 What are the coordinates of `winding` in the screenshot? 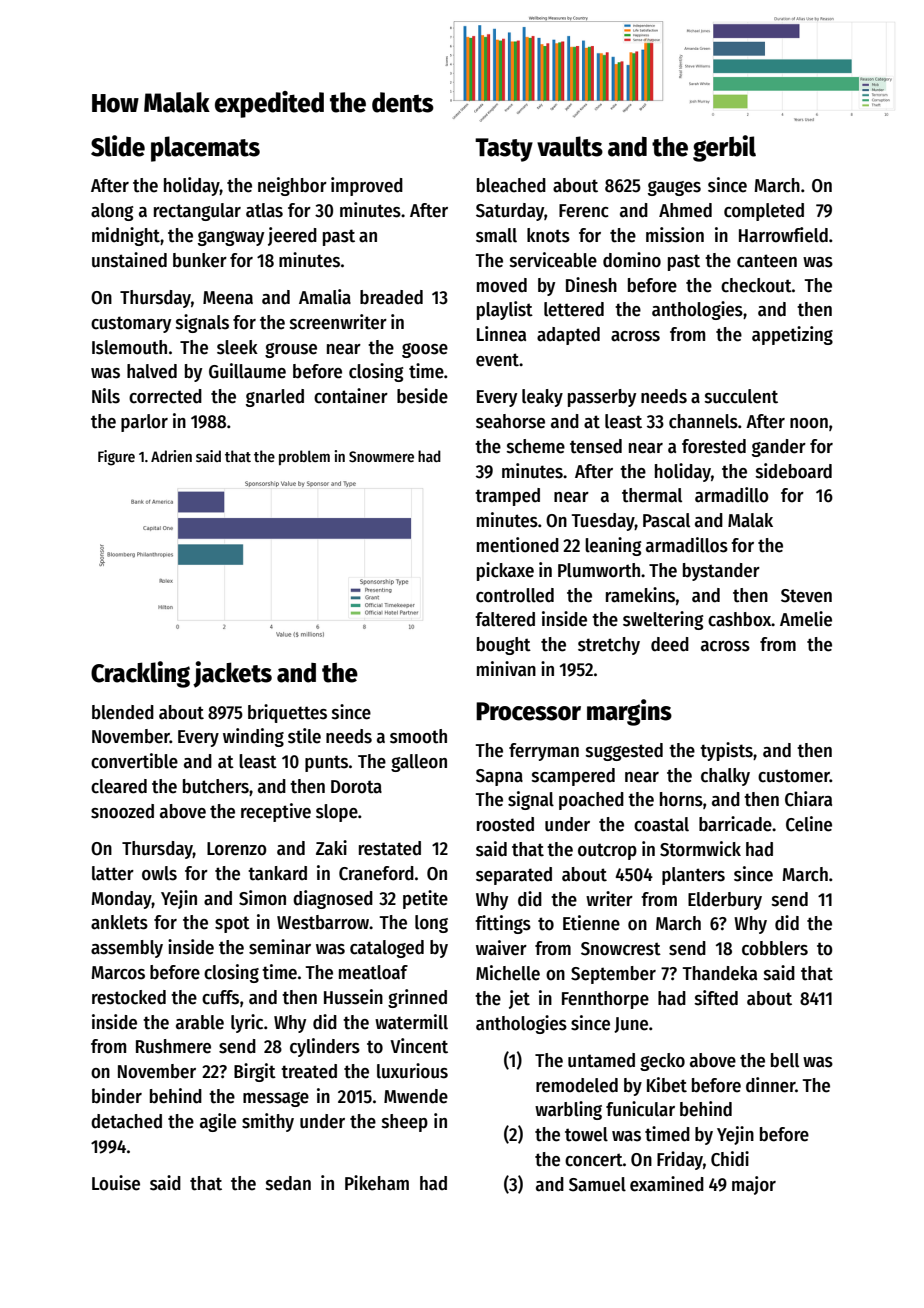 It's located at (253, 737).
